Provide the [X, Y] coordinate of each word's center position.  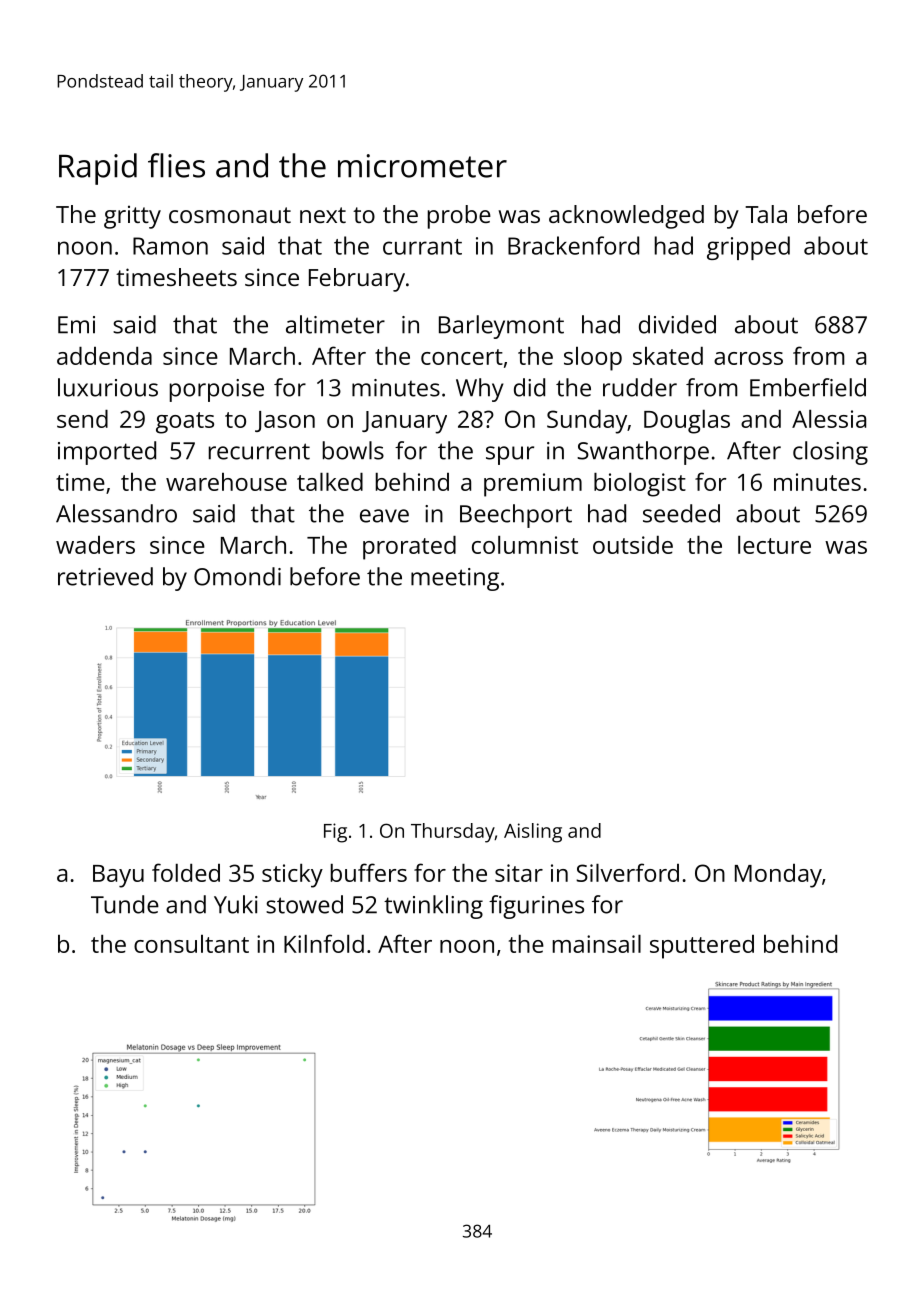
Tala [766, 214]
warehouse [226, 482]
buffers [369, 872]
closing [830, 453]
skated [668, 356]
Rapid [98, 169]
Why [480, 390]
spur [510, 455]
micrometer [422, 166]
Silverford [627, 872]
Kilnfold [324, 943]
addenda [104, 356]
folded [186, 872]
